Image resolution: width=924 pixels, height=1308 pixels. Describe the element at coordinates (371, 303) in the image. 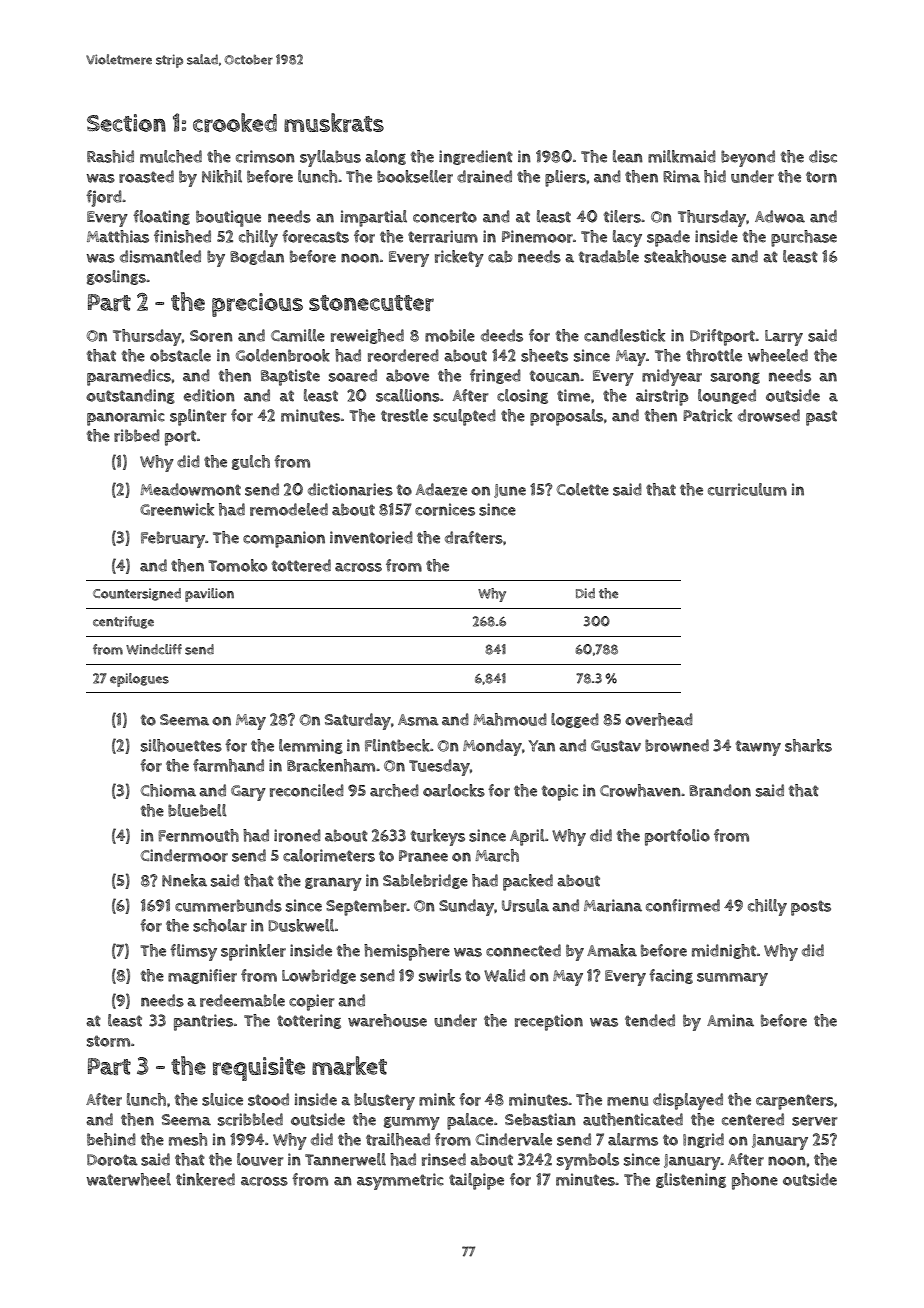

I see `stonecutter` at that location.
